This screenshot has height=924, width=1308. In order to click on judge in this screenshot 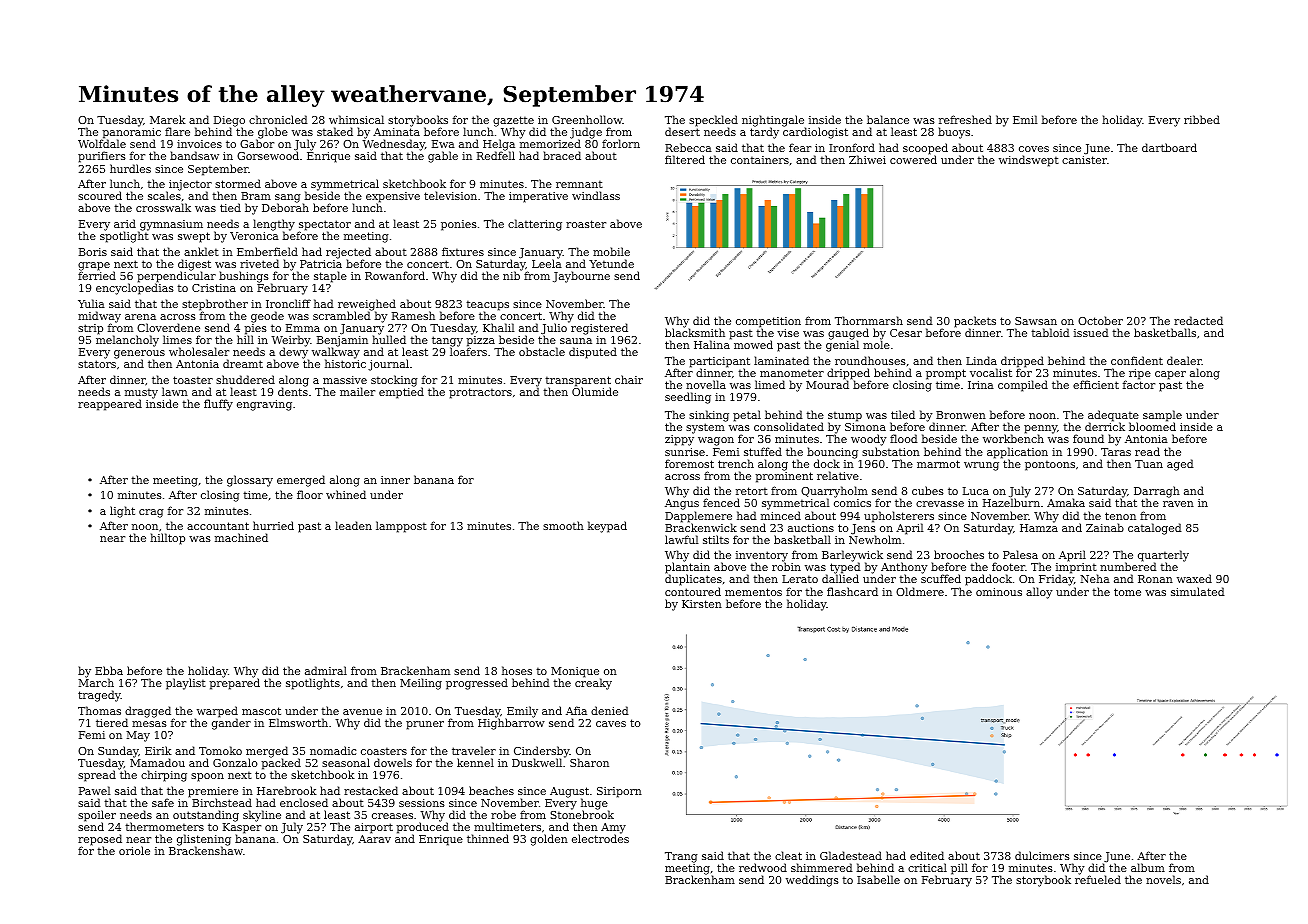, I will do `click(586, 133)`.
